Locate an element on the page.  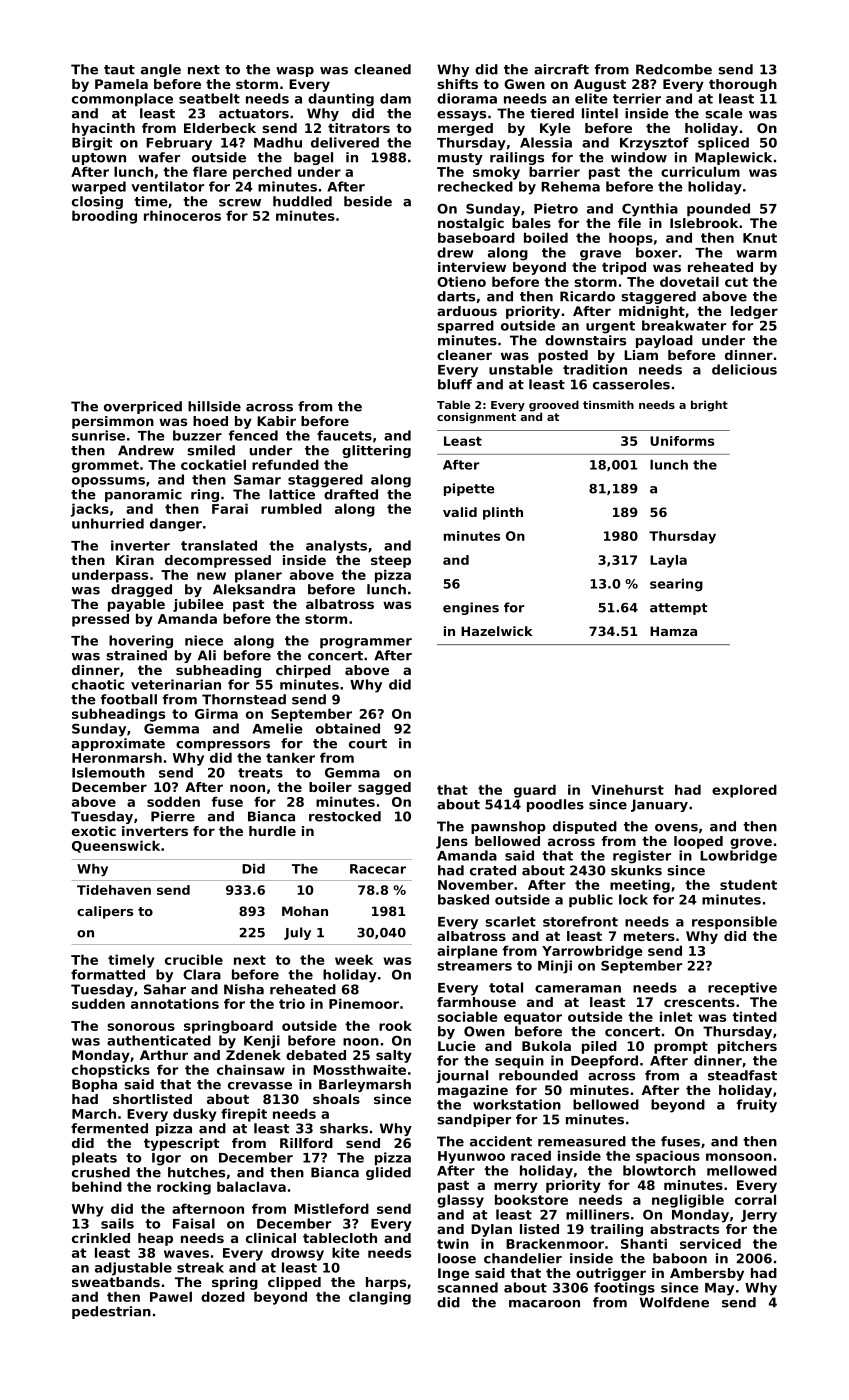
thorough is located at coordinates (743, 85).
